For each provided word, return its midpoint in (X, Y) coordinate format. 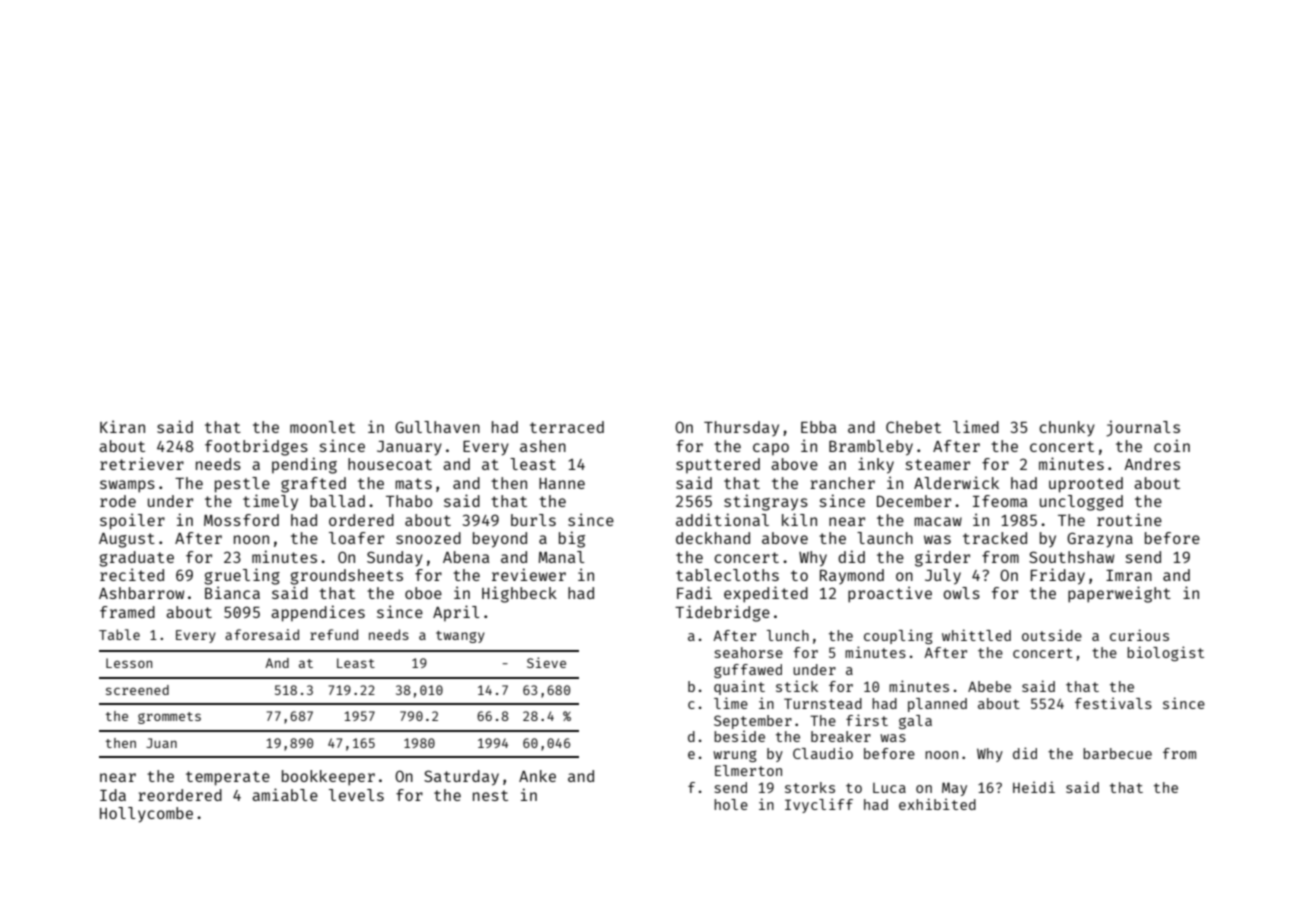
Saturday (461, 778)
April (456, 613)
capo (771, 449)
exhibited (937, 804)
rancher (842, 483)
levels (356, 795)
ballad (337, 501)
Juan (161, 743)
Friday (1058, 576)
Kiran (122, 426)
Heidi (1034, 787)
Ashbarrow (141, 593)
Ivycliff (819, 805)
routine (1129, 519)
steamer (938, 464)
